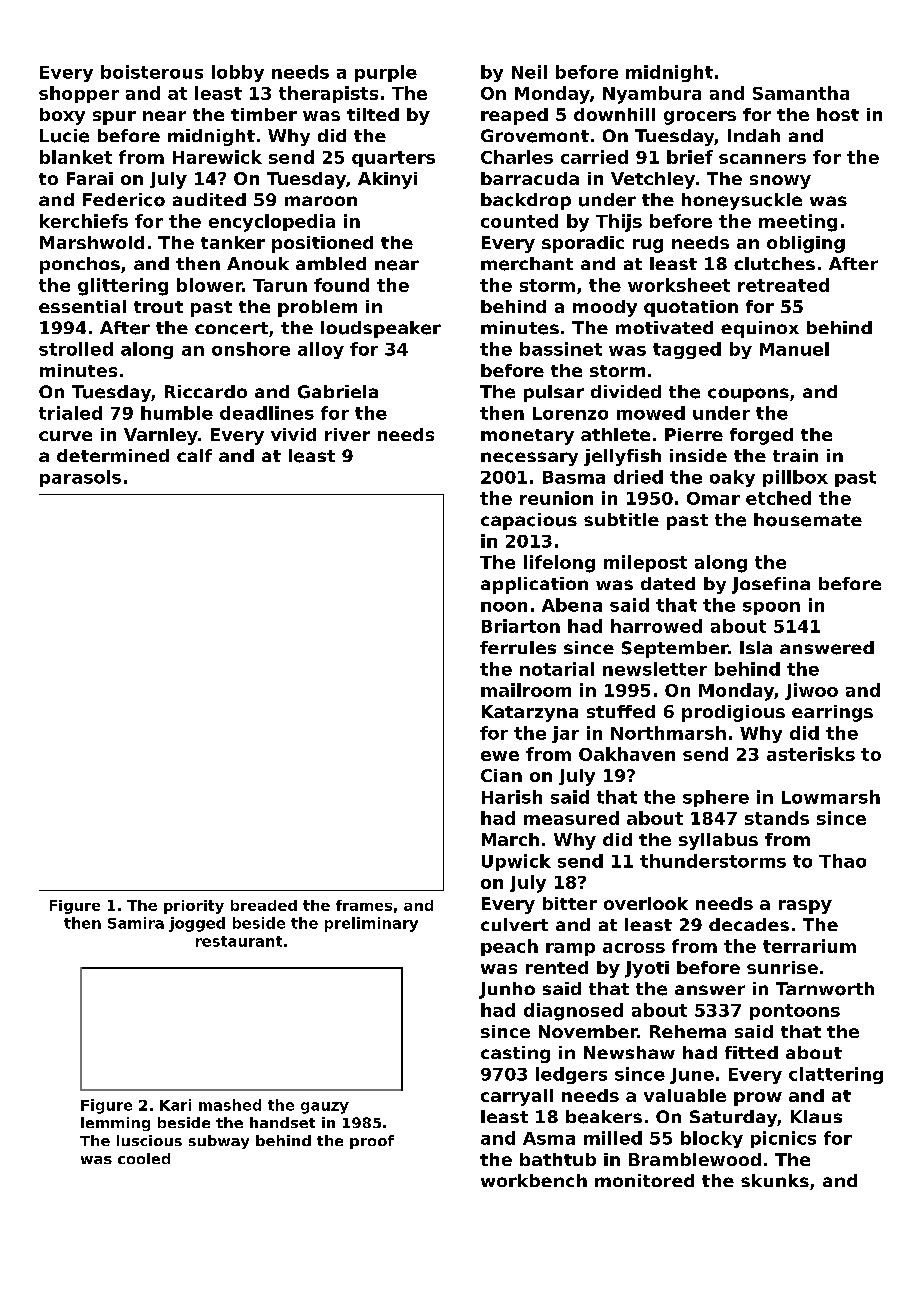  What do you see at coordinates (529, 72) in the document?
I see `Neil` at bounding box center [529, 72].
